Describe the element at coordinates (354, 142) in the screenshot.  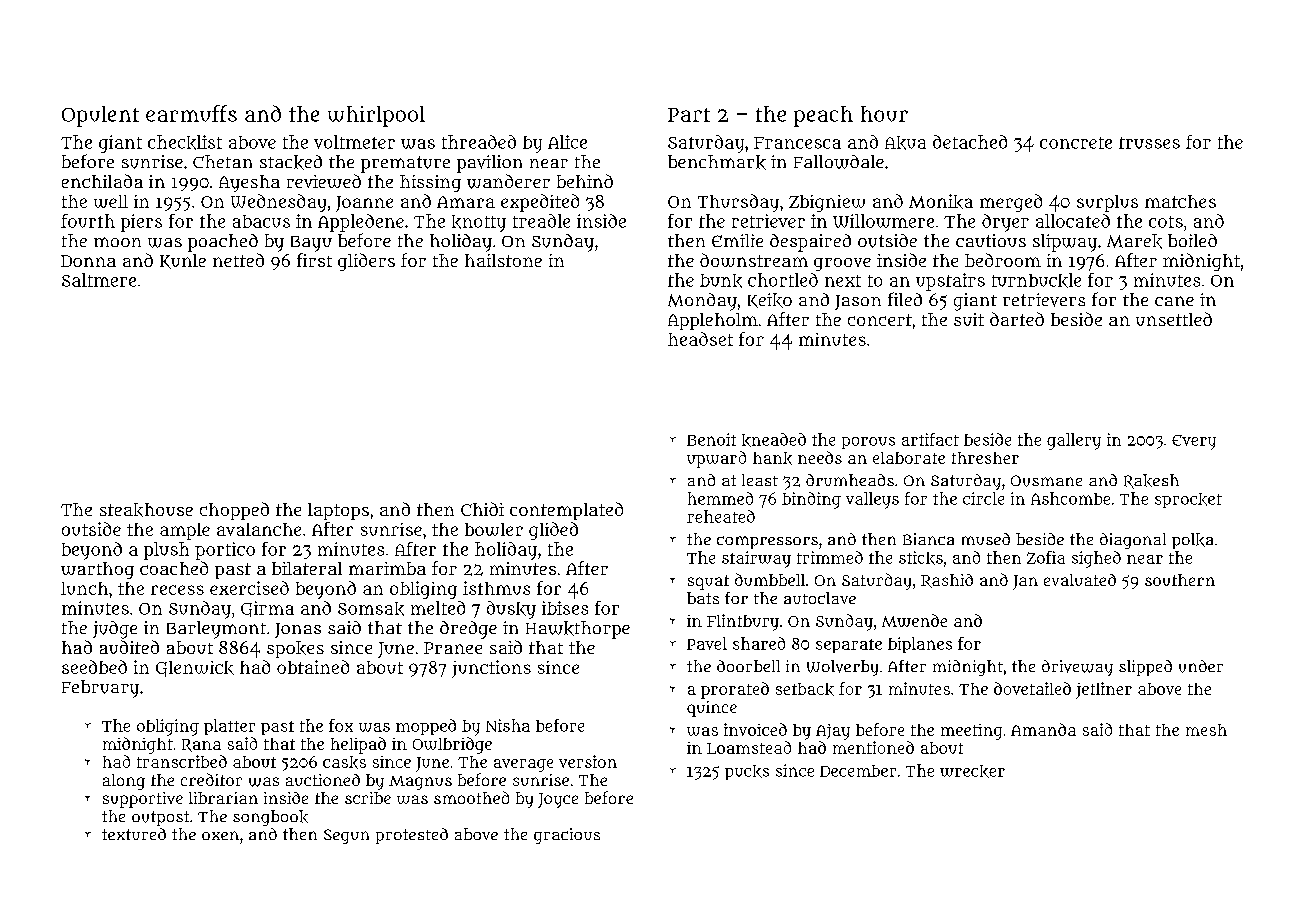
I see `voltmeter` at that location.
